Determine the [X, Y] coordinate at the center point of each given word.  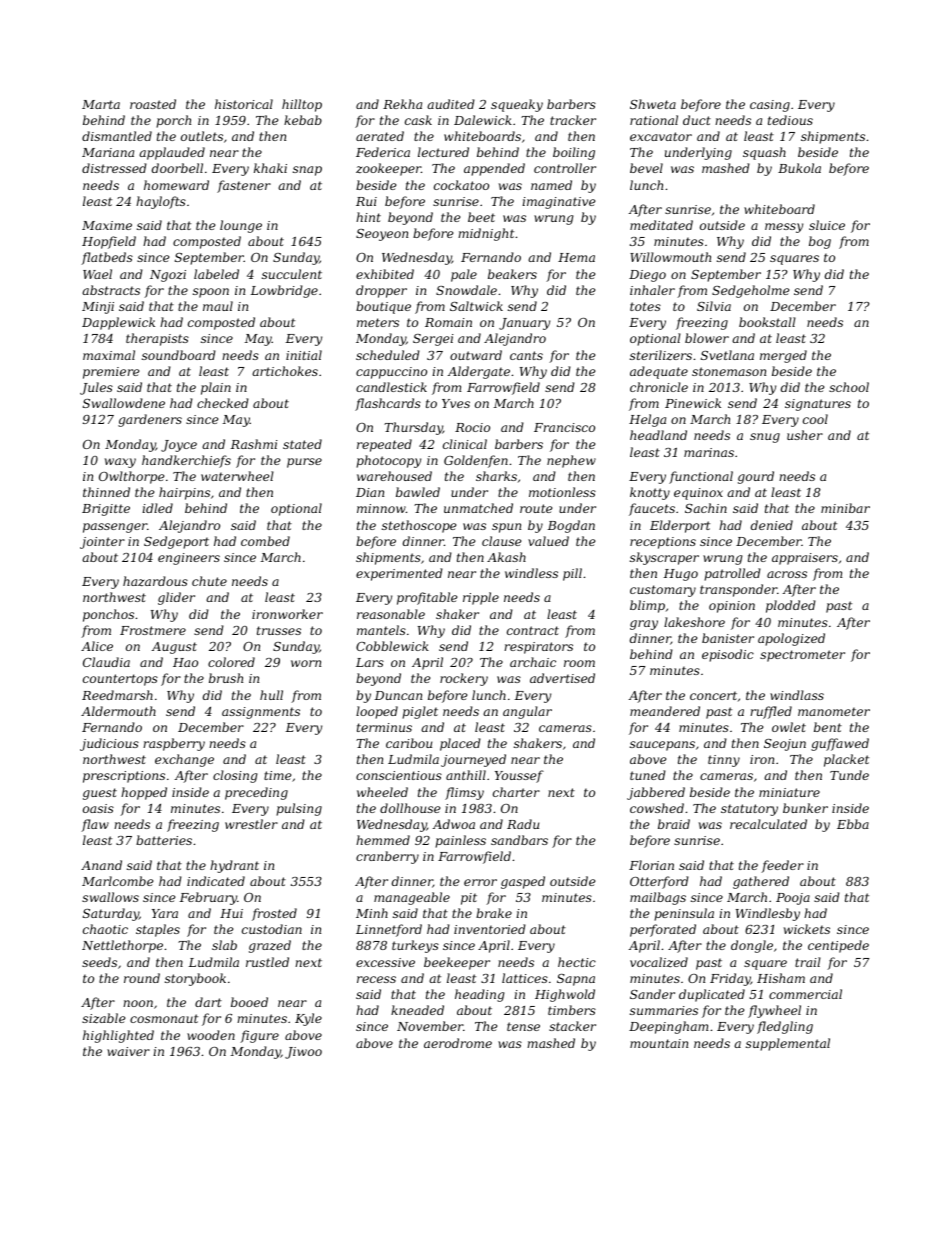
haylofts [161, 202]
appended [494, 169]
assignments [261, 713]
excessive [385, 962]
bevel [646, 168]
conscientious [399, 775]
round [142, 978]
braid [674, 824]
